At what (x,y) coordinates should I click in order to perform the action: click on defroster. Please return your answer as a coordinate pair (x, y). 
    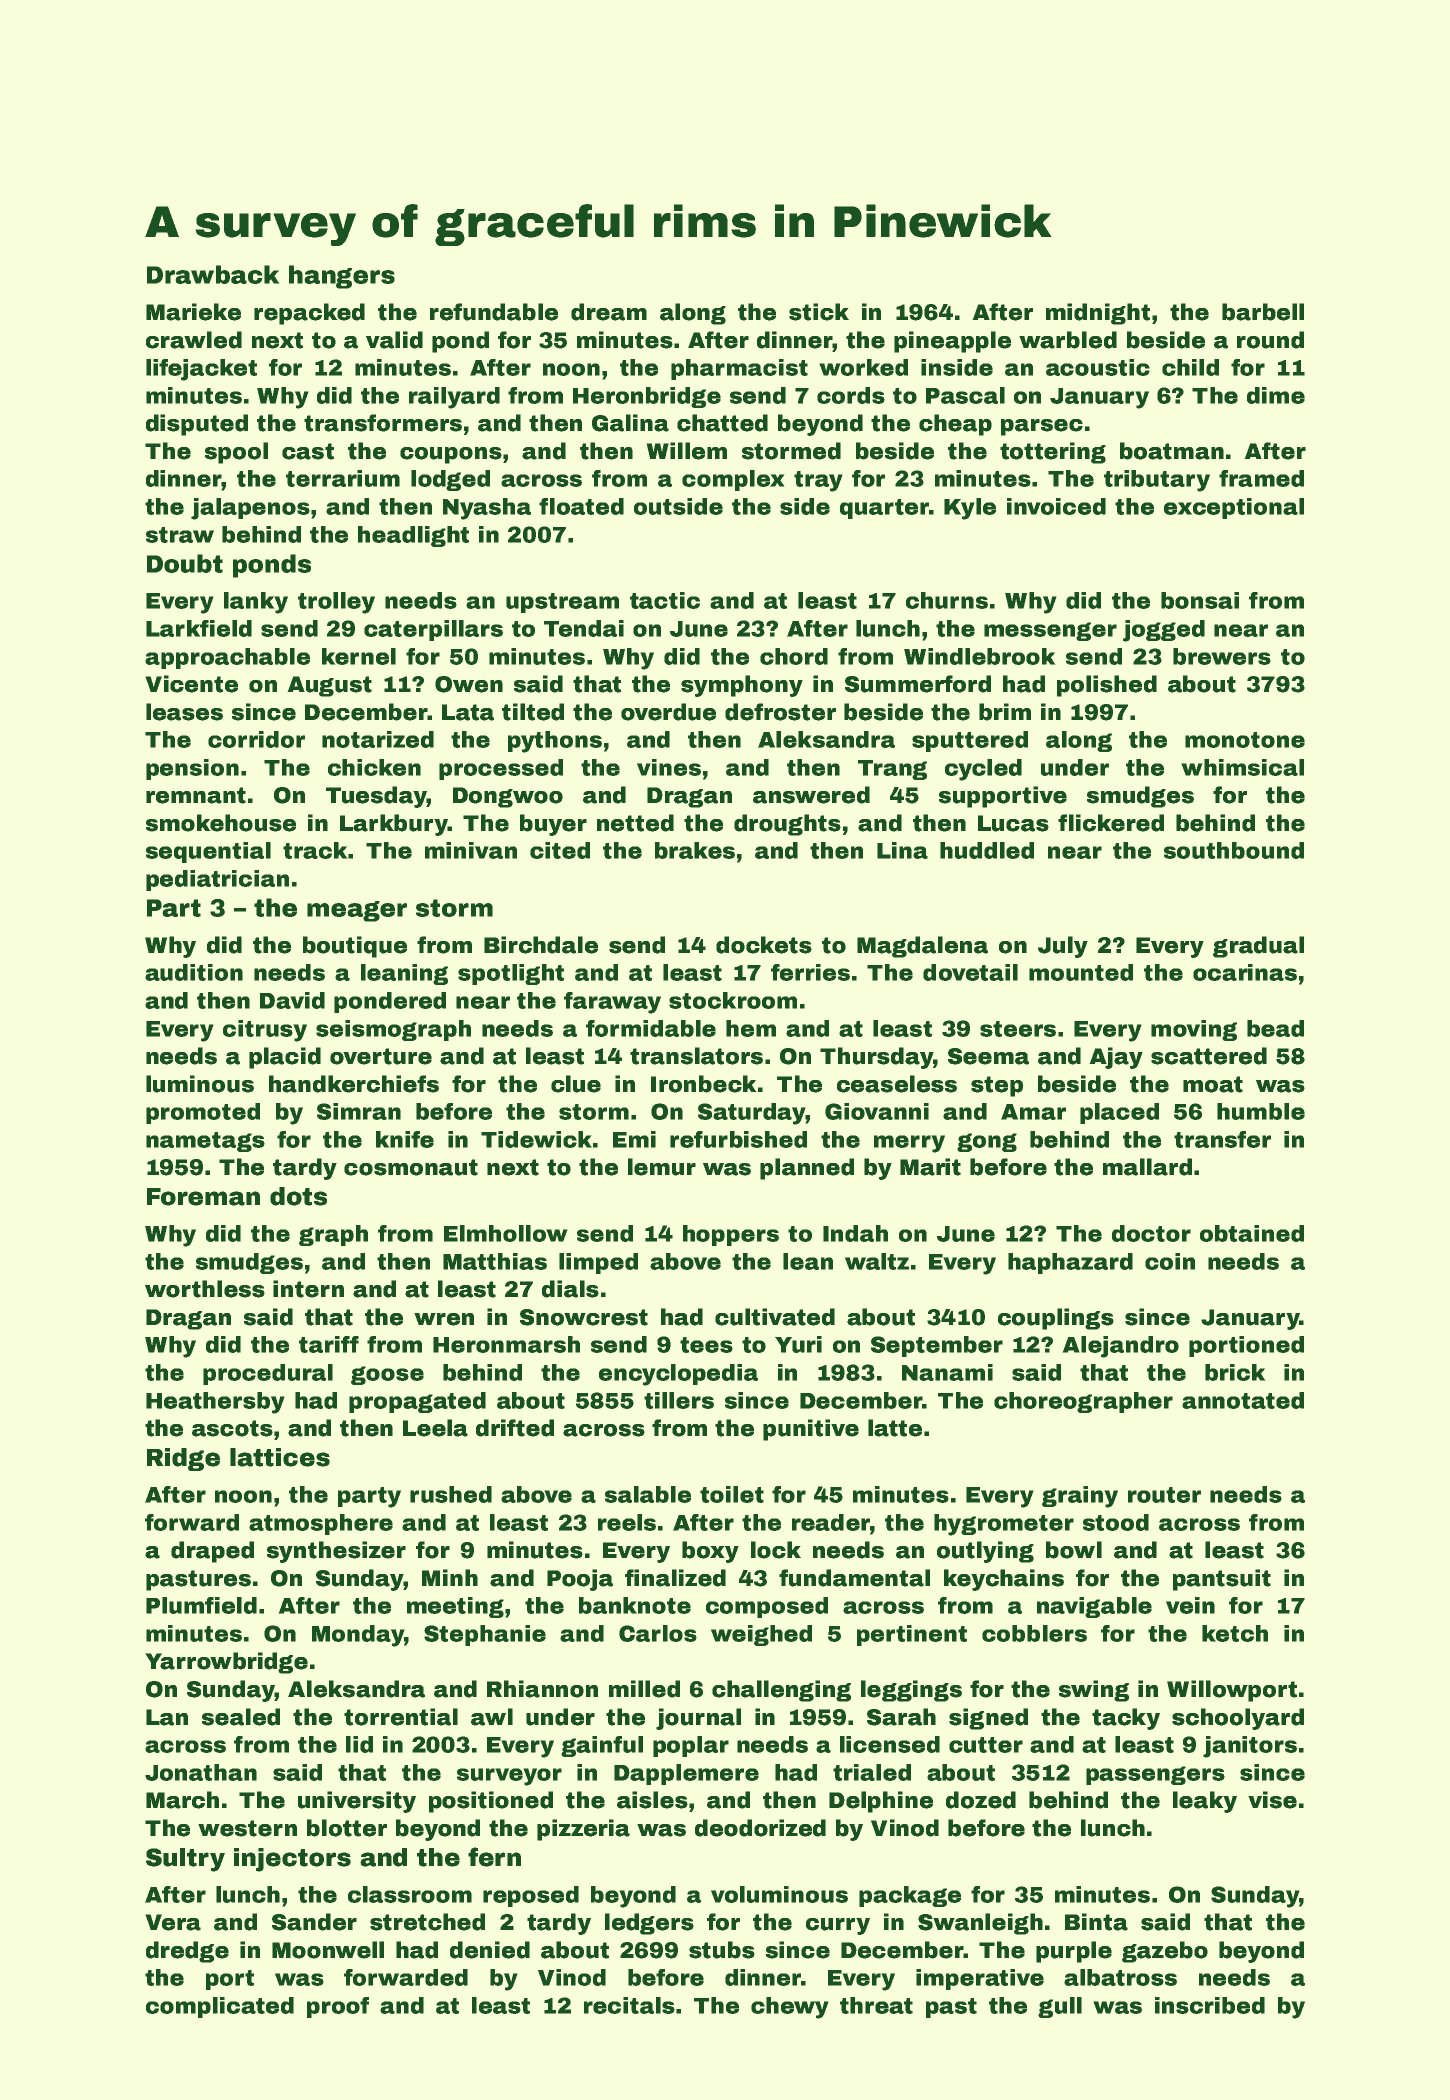
    Looking at the image, I should click on (780, 712).
